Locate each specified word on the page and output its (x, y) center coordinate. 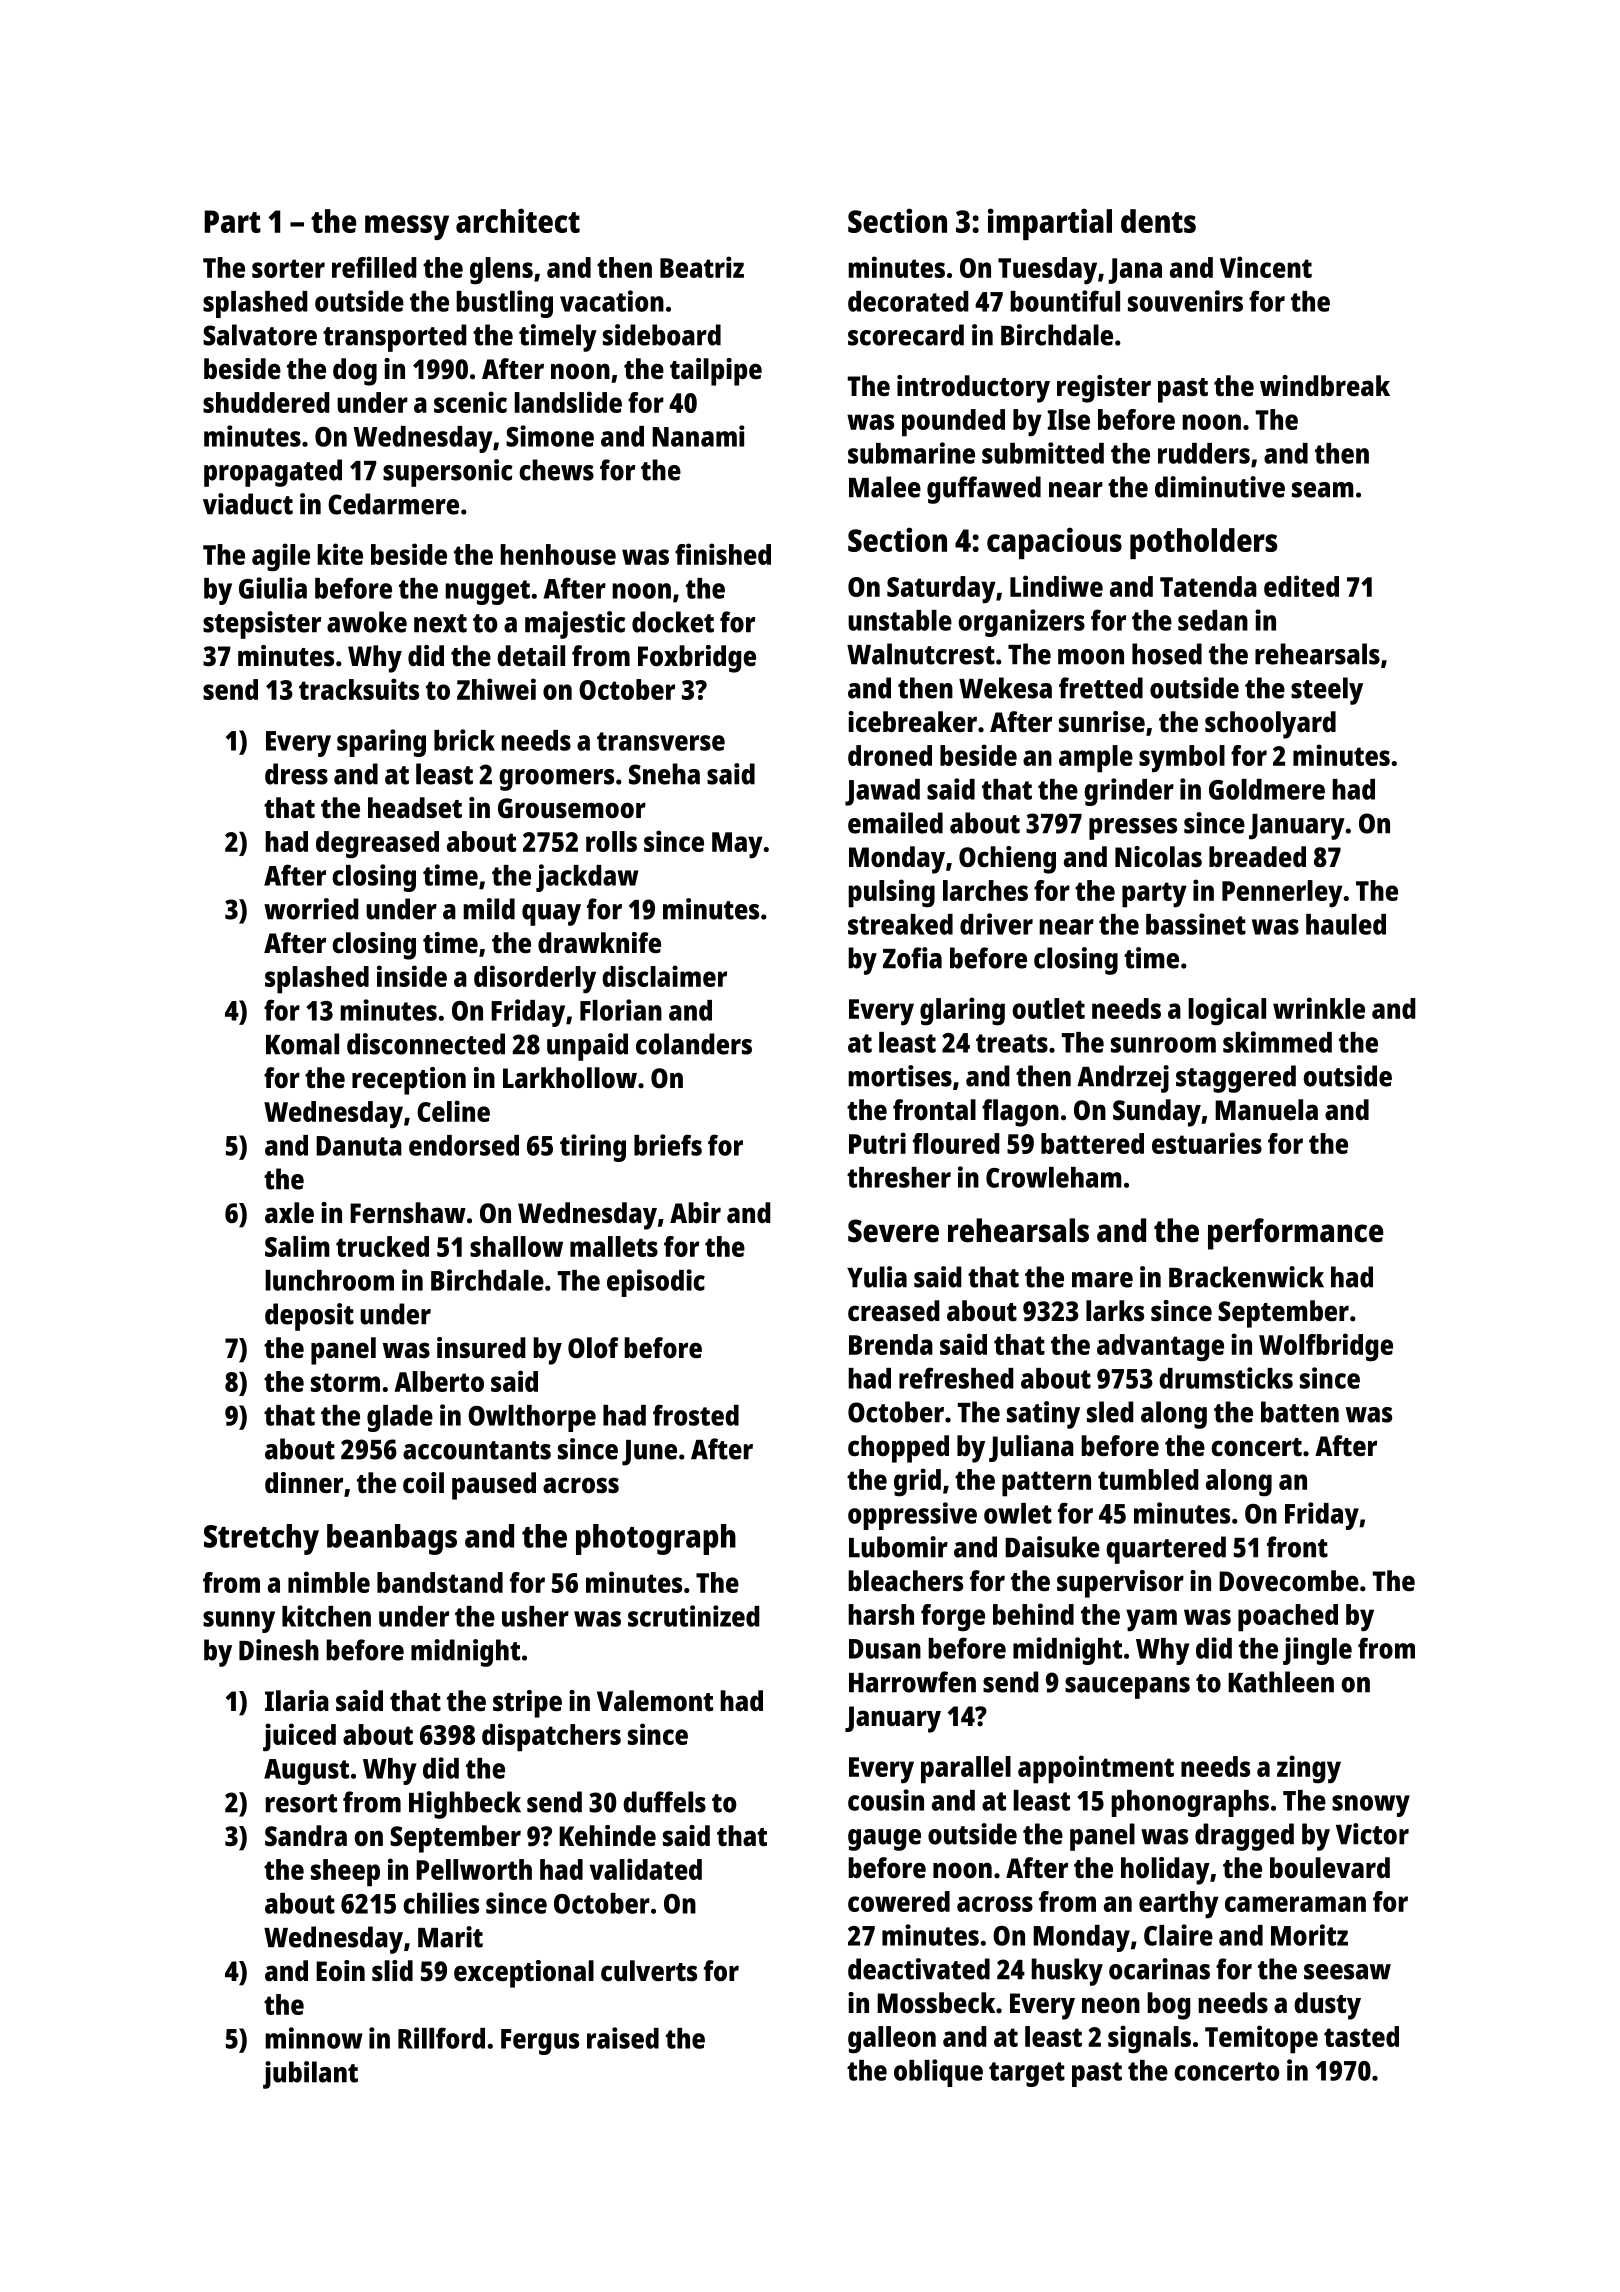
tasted (1361, 2036)
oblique (938, 2073)
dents (1158, 221)
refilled (374, 267)
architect (518, 220)
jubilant (310, 2075)
